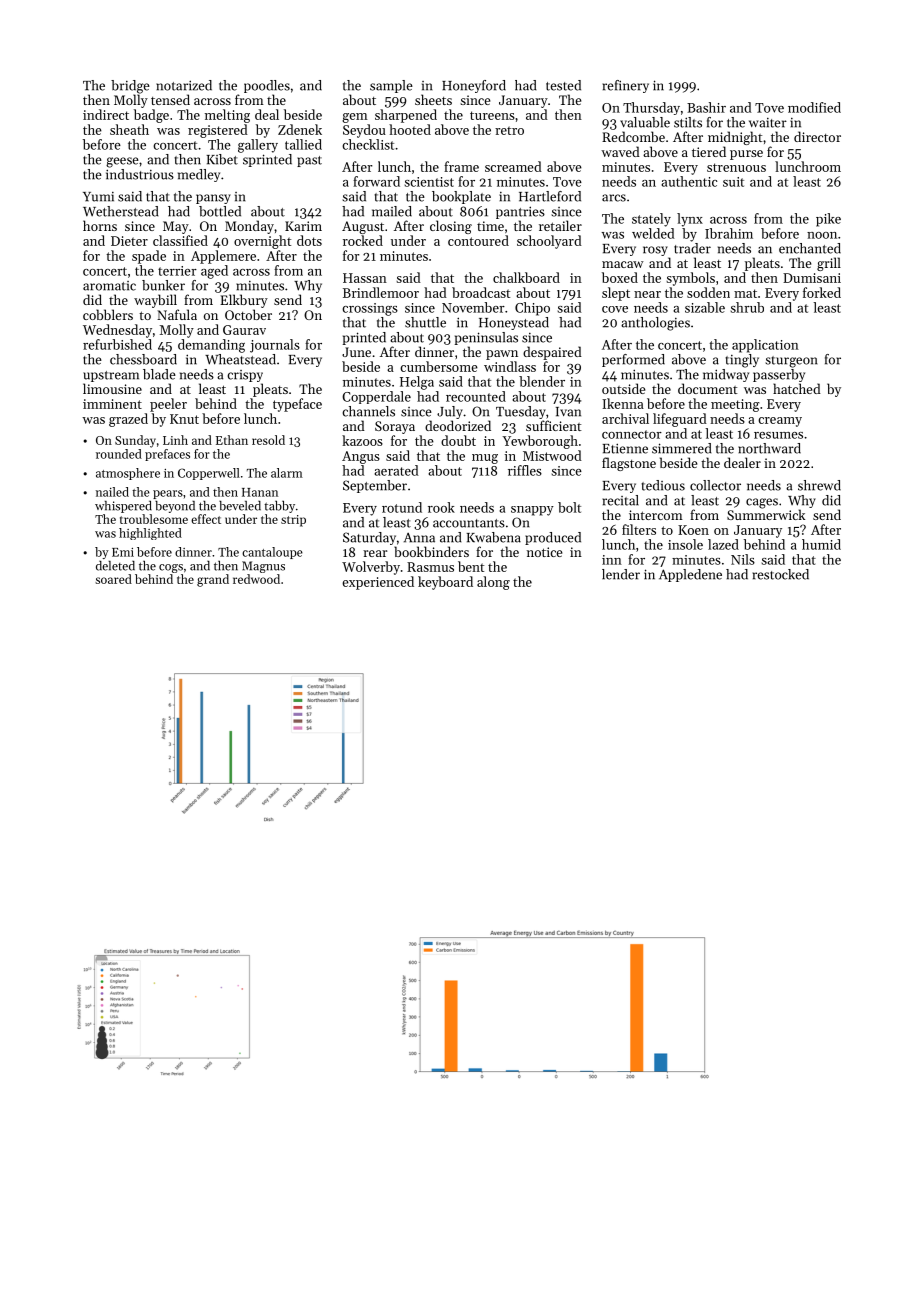 This image has height=1308, width=924. I want to click on rotund, so click(402, 507).
